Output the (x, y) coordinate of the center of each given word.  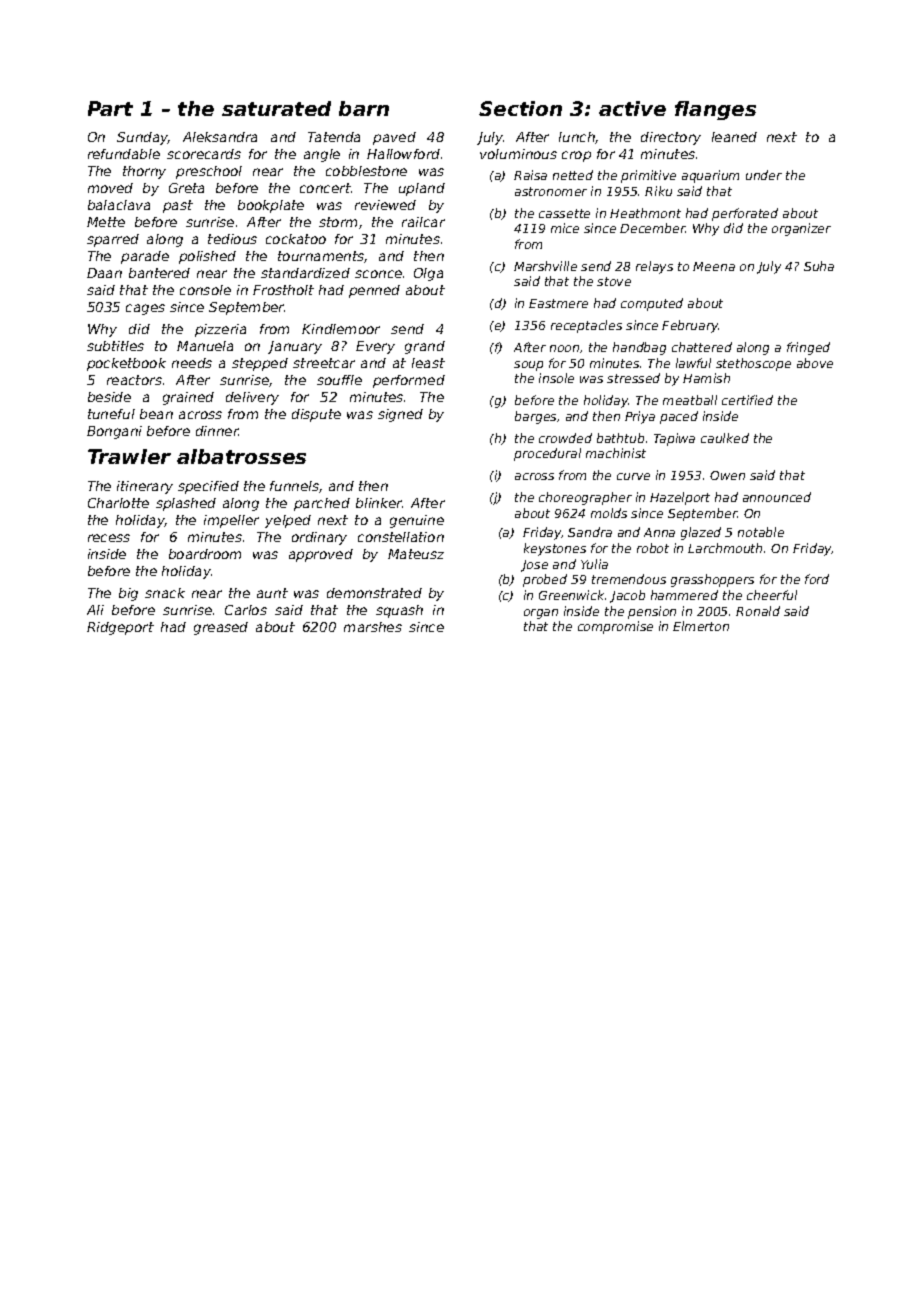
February (690, 326)
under (764, 175)
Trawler (129, 456)
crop (576, 156)
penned (374, 291)
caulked (725, 438)
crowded (565, 438)
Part (110, 108)
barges (535, 417)
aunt (272, 593)
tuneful (111, 414)
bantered (159, 273)
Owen (727, 475)
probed (545, 580)
